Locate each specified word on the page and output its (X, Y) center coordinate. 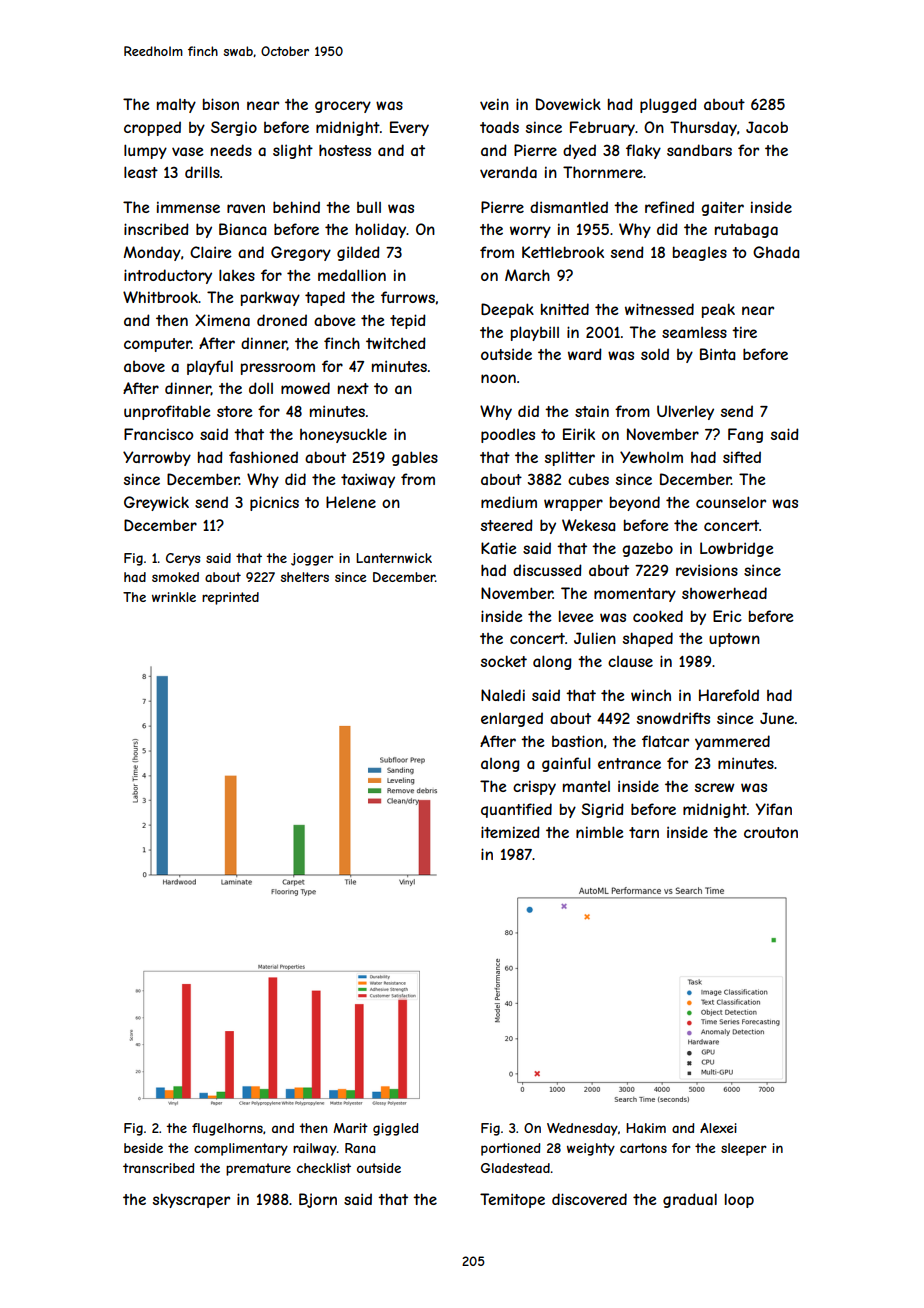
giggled (395, 1129)
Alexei (718, 1128)
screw (715, 787)
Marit (350, 1128)
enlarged (512, 719)
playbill (535, 333)
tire (744, 332)
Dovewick (568, 104)
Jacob (767, 127)
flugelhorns (227, 1129)
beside (143, 1148)
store (235, 411)
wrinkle (174, 597)
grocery (343, 107)
